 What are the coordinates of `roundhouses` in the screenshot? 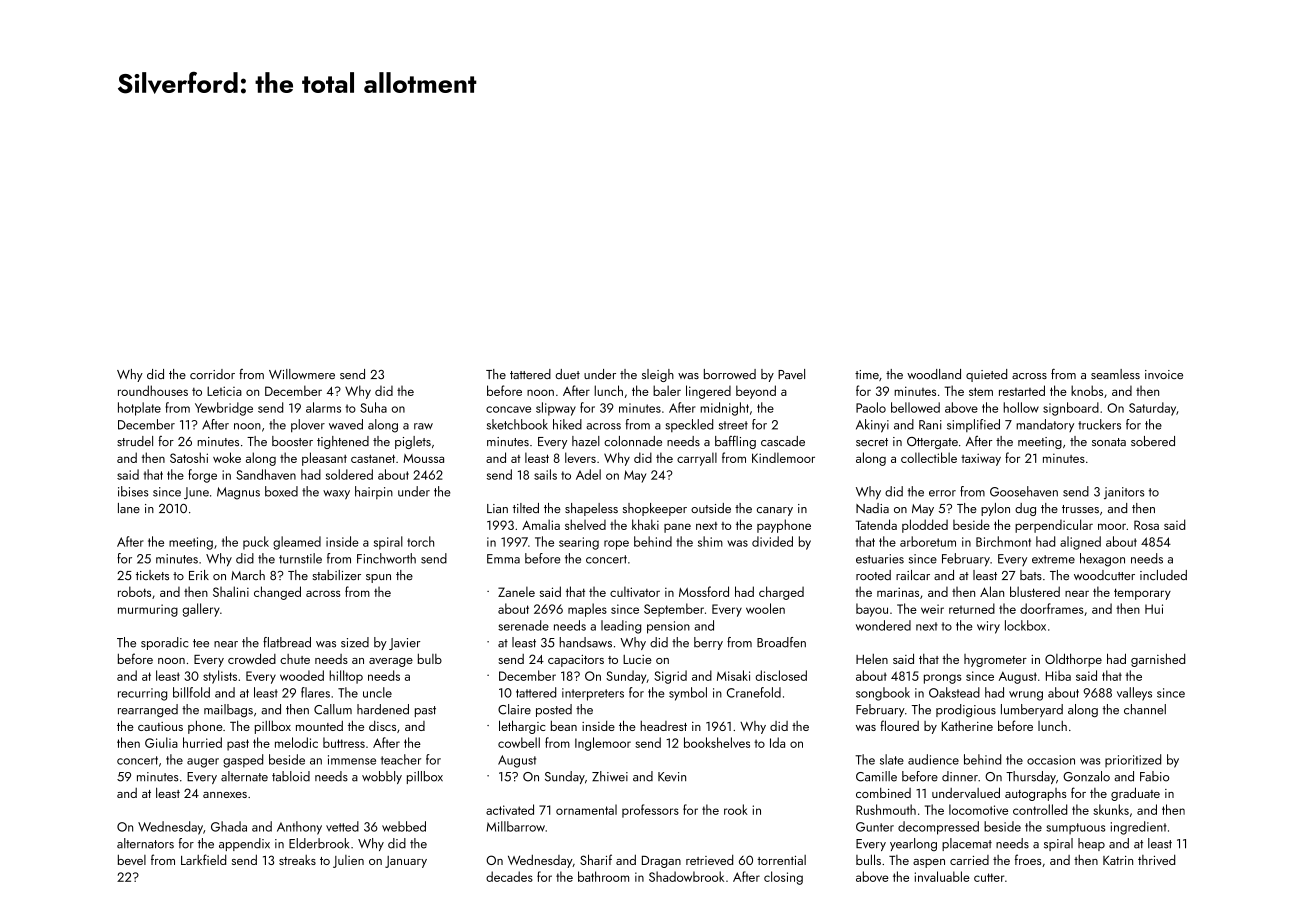 It's located at (153, 390).
